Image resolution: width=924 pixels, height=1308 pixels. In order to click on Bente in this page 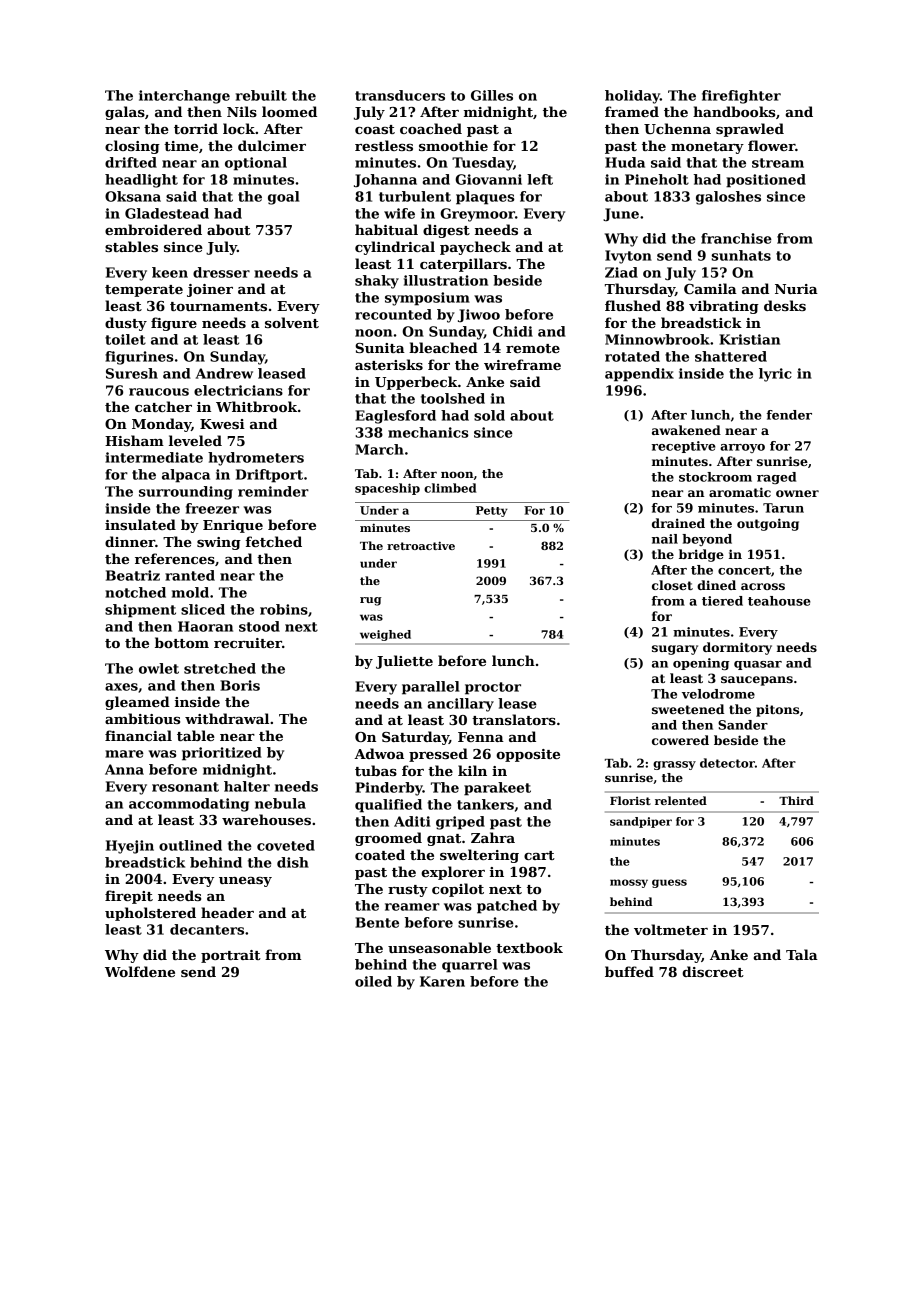, I will do `click(377, 922)`.
